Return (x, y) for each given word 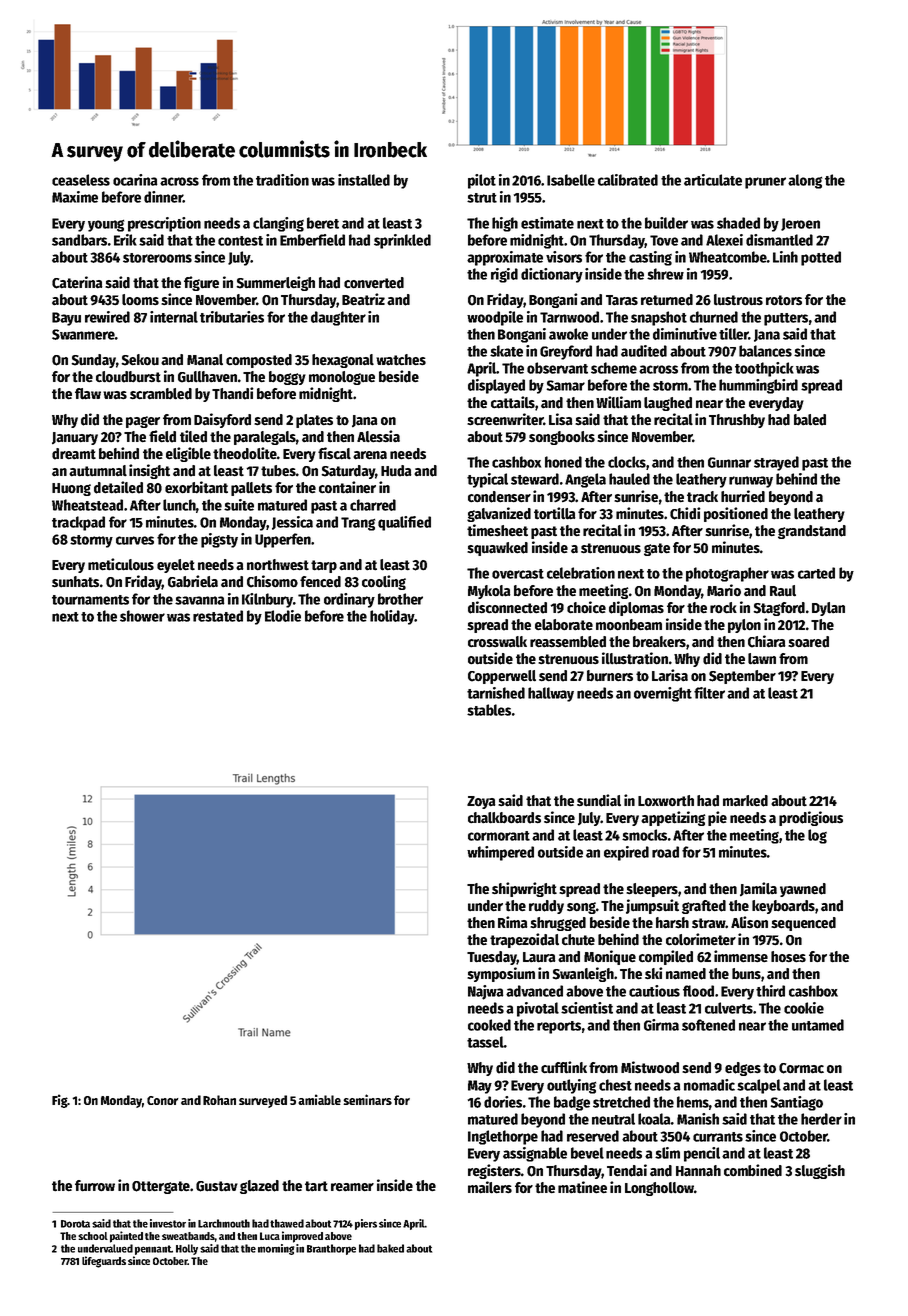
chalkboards (504, 818)
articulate (713, 180)
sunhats (75, 582)
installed (364, 180)
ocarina (135, 180)
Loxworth (666, 801)
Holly (187, 1249)
